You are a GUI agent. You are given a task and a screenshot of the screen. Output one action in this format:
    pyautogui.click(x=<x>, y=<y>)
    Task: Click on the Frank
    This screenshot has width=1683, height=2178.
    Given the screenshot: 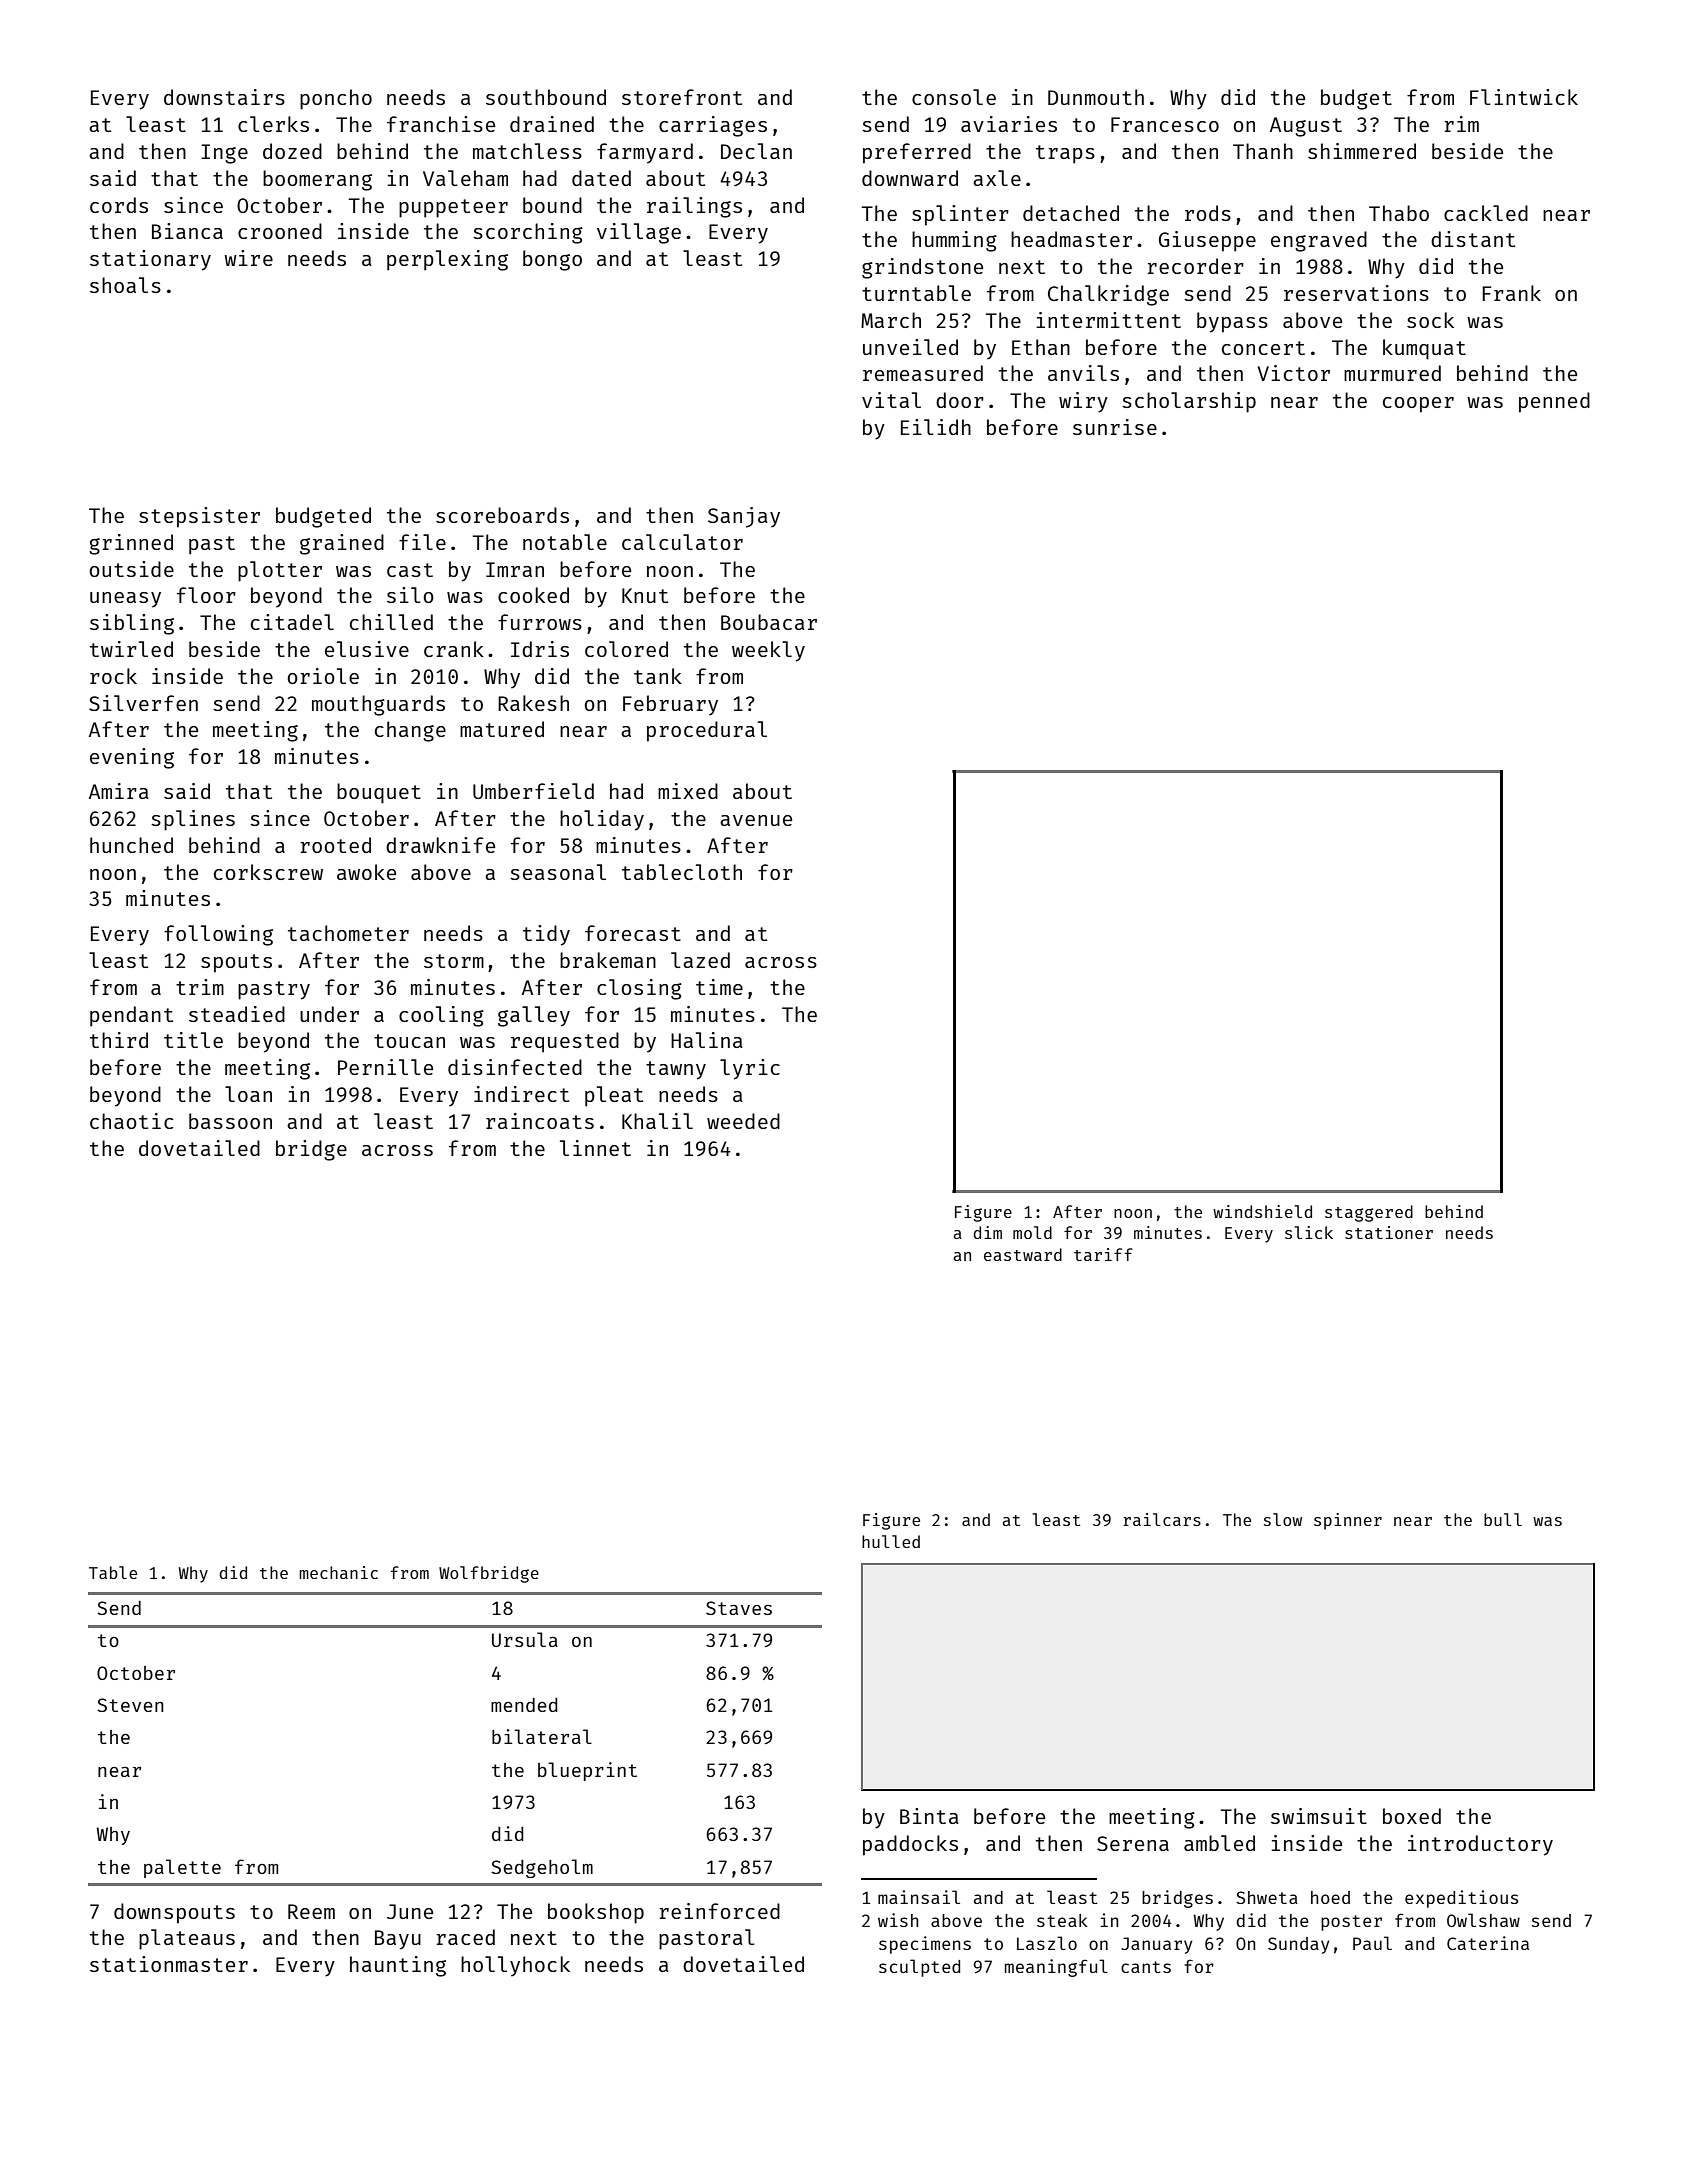 What is the action you would take?
    pyautogui.click(x=1511, y=293)
